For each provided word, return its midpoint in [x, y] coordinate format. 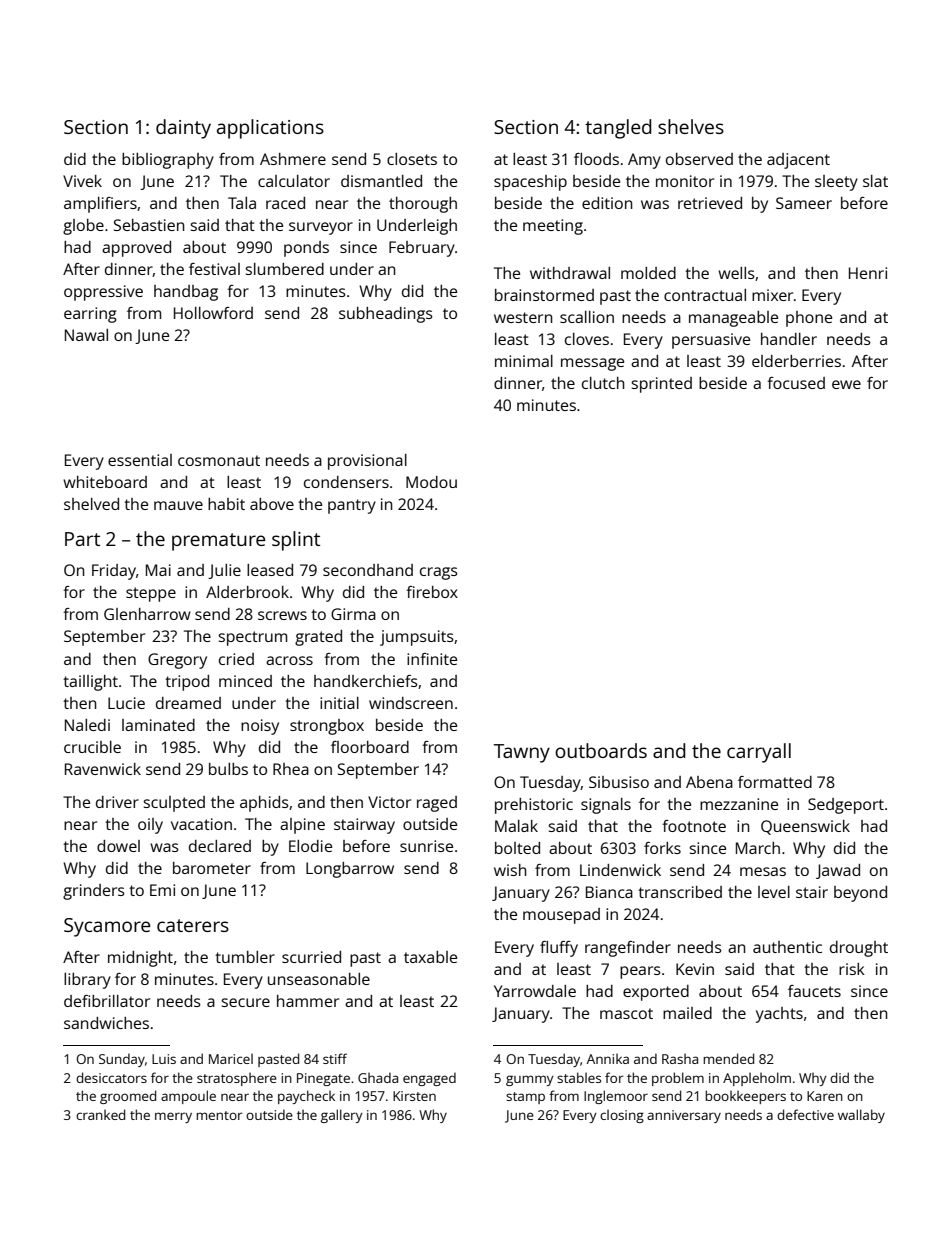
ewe [846, 384]
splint [296, 541]
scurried [311, 957]
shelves [691, 126]
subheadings [386, 315]
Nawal [86, 335]
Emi [162, 890]
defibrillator [107, 1001]
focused [796, 383]
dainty [183, 129]
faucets [814, 991]
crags [439, 573]
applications [270, 129]
